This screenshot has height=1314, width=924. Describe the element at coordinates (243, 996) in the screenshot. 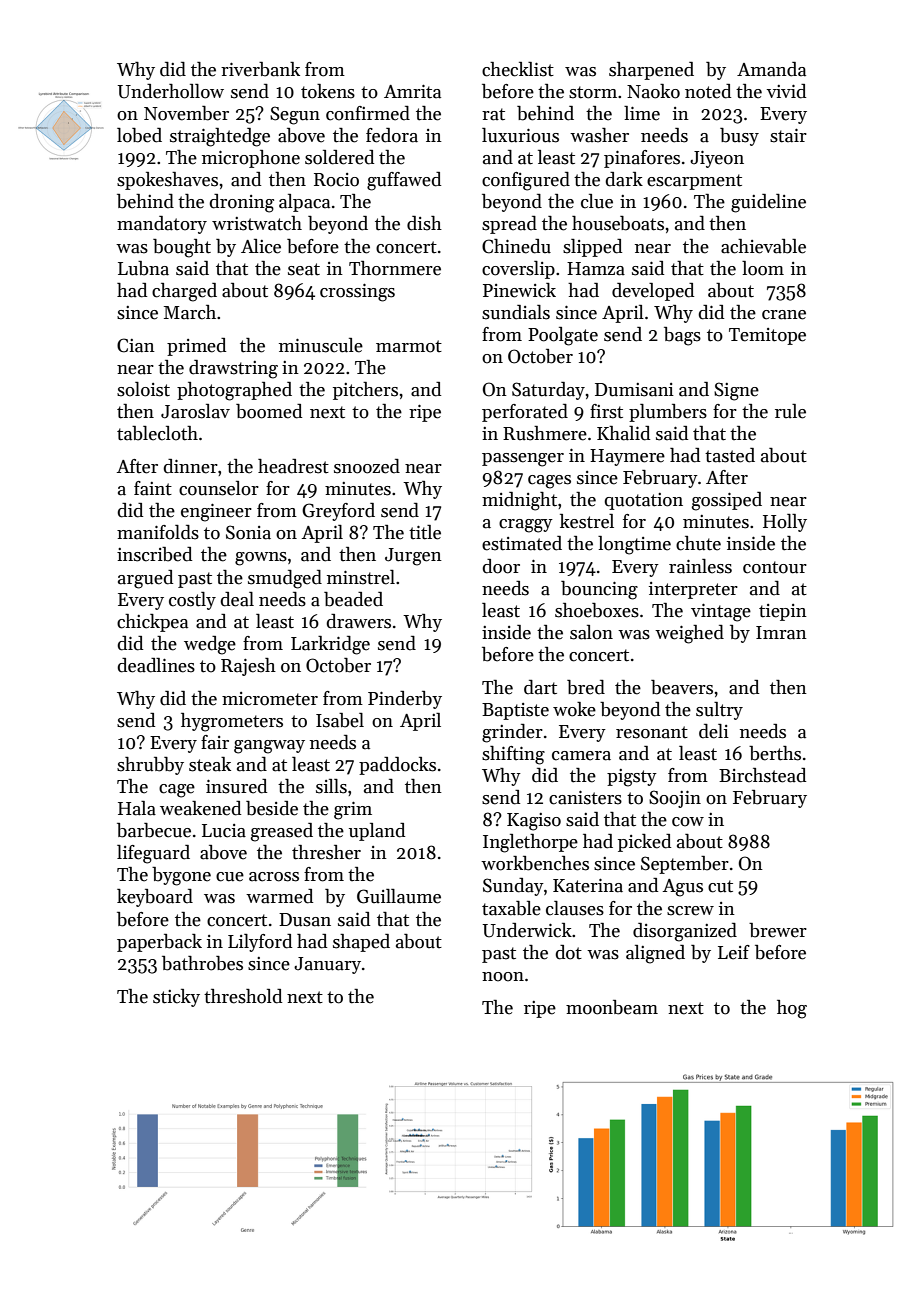

I see `threshold` at that location.
